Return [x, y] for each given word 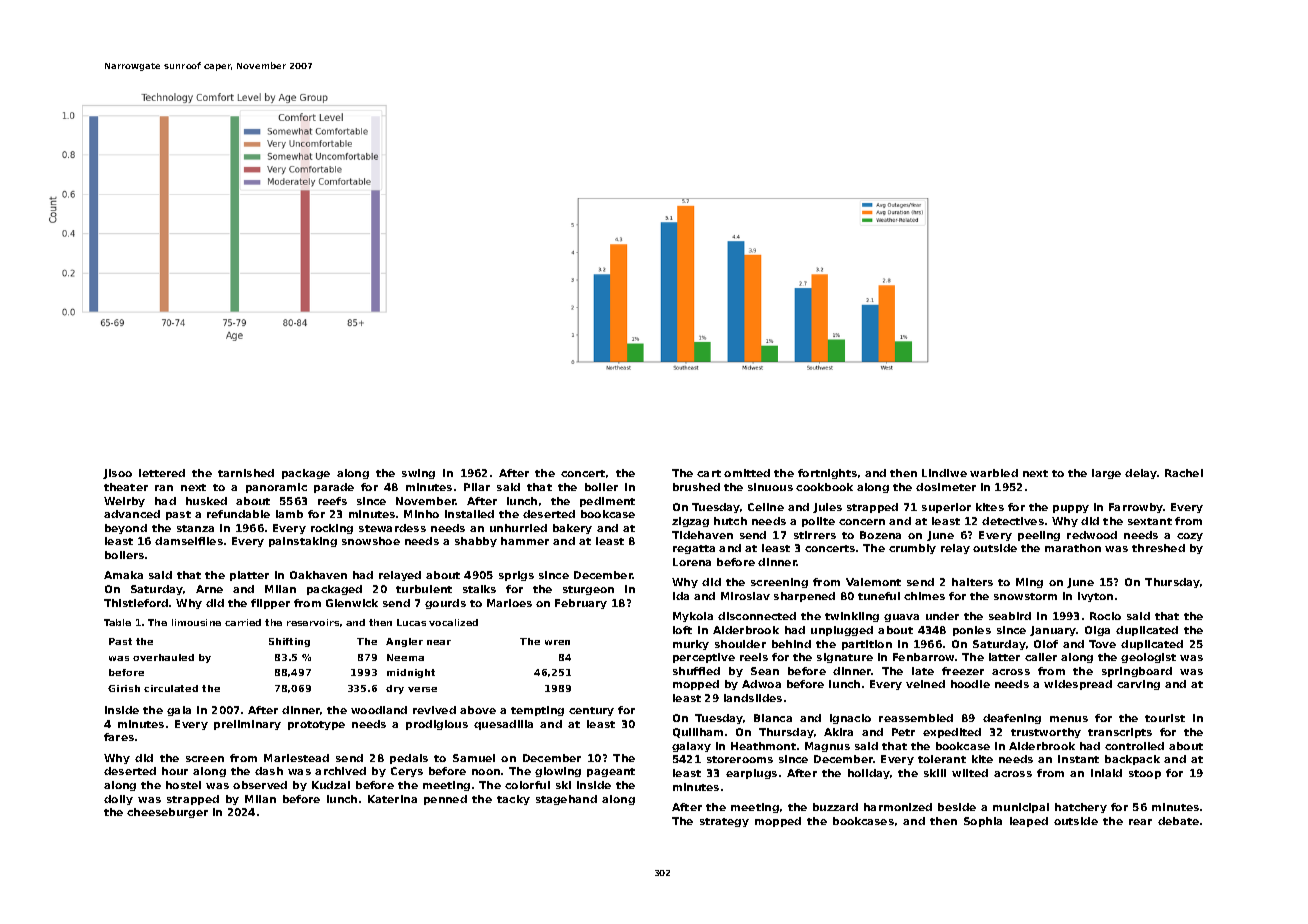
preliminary [247, 725]
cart [709, 473]
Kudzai [331, 785]
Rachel [1184, 473]
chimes [924, 596]
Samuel [474, 758]
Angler [404, 642]
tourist [1165, 718]
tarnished [246, 473]
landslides [753, 698]
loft [682, 630]
